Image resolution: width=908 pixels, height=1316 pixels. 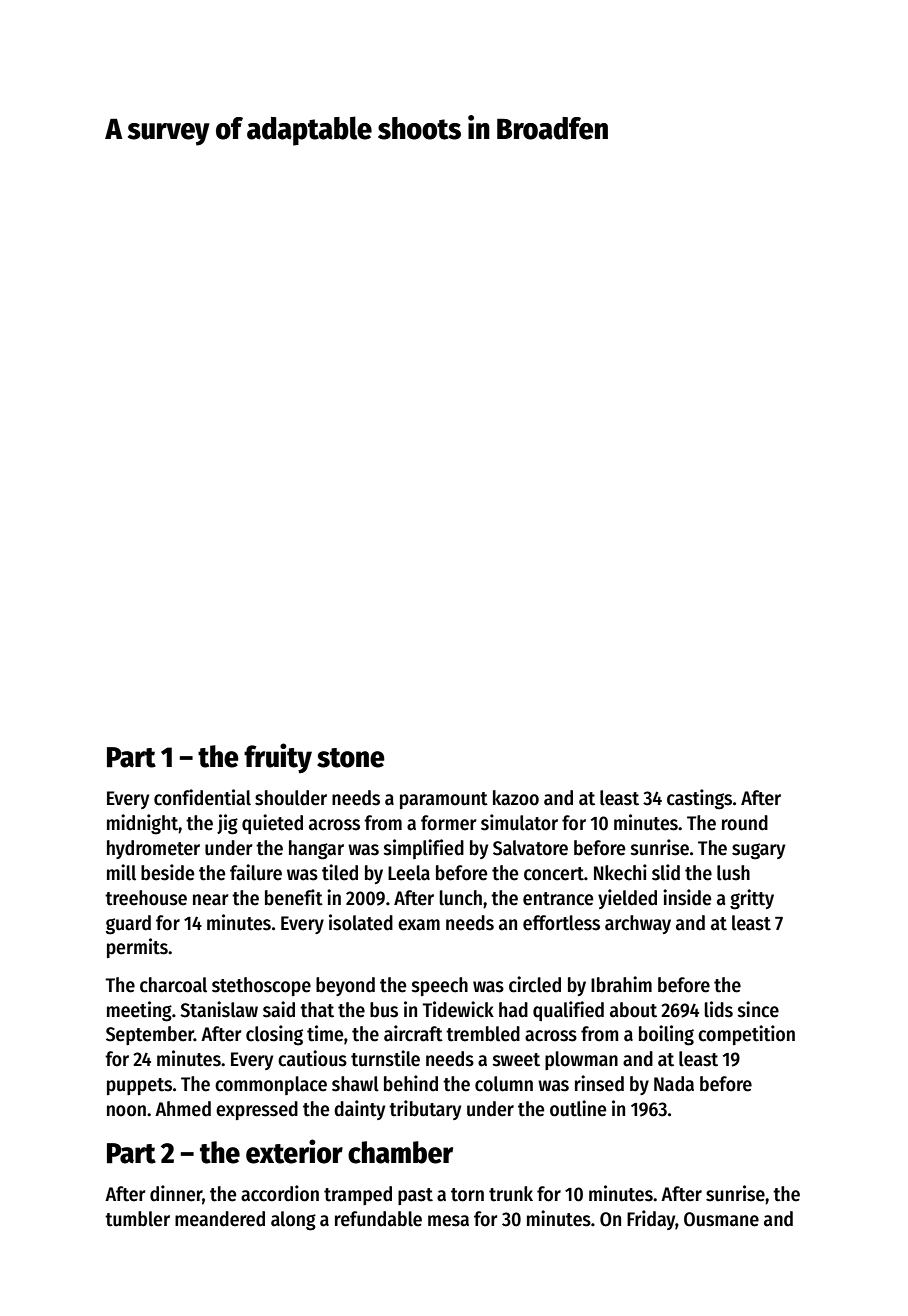 What do you see at coordinates (351, 758) in the document?
I see `stone` at bounding box center [351, 758].
